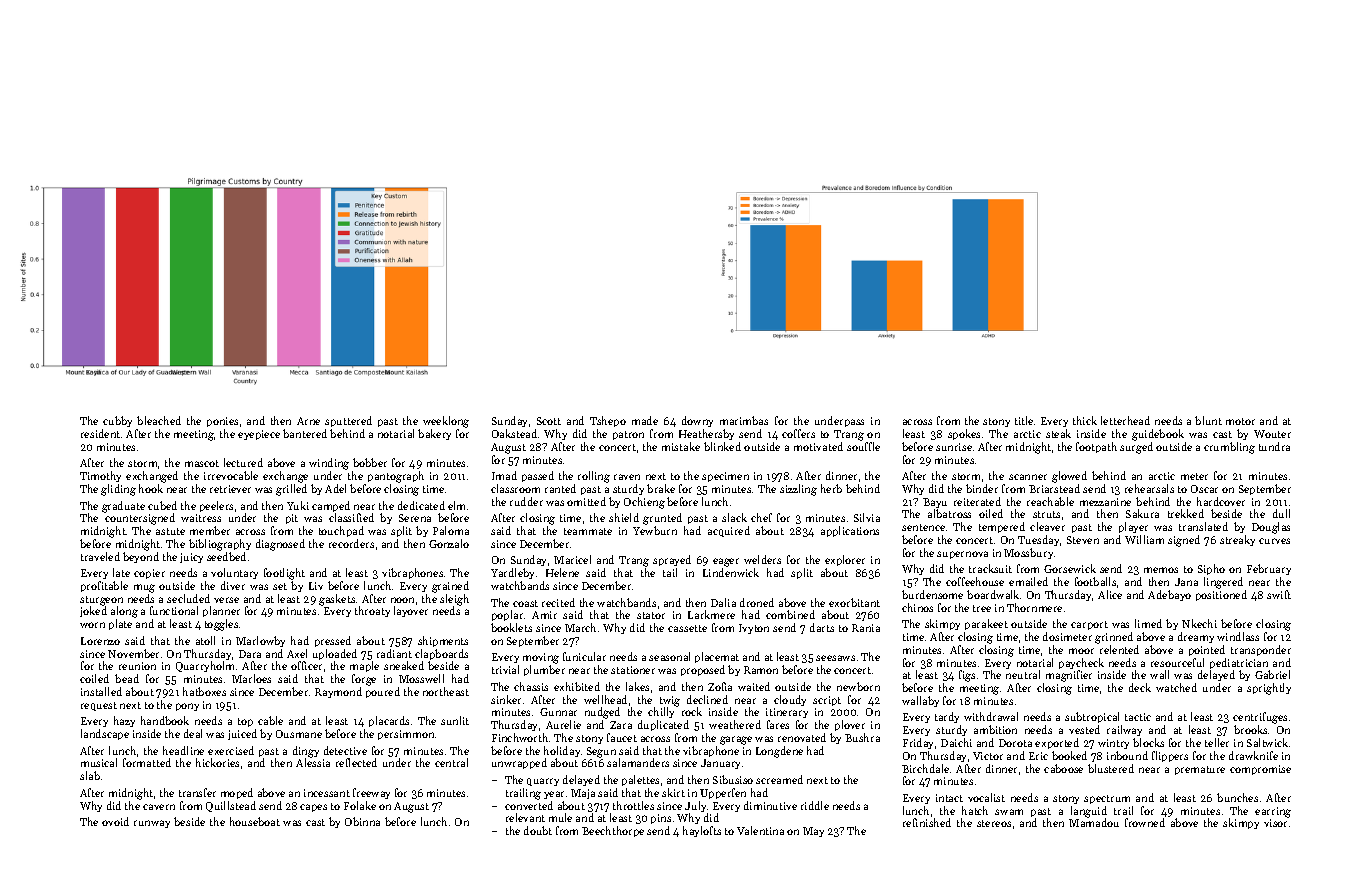  What do you see at coordinates (760, 830) in the screenshot?
I see `Valentina` at bounding box center [760, 830].
